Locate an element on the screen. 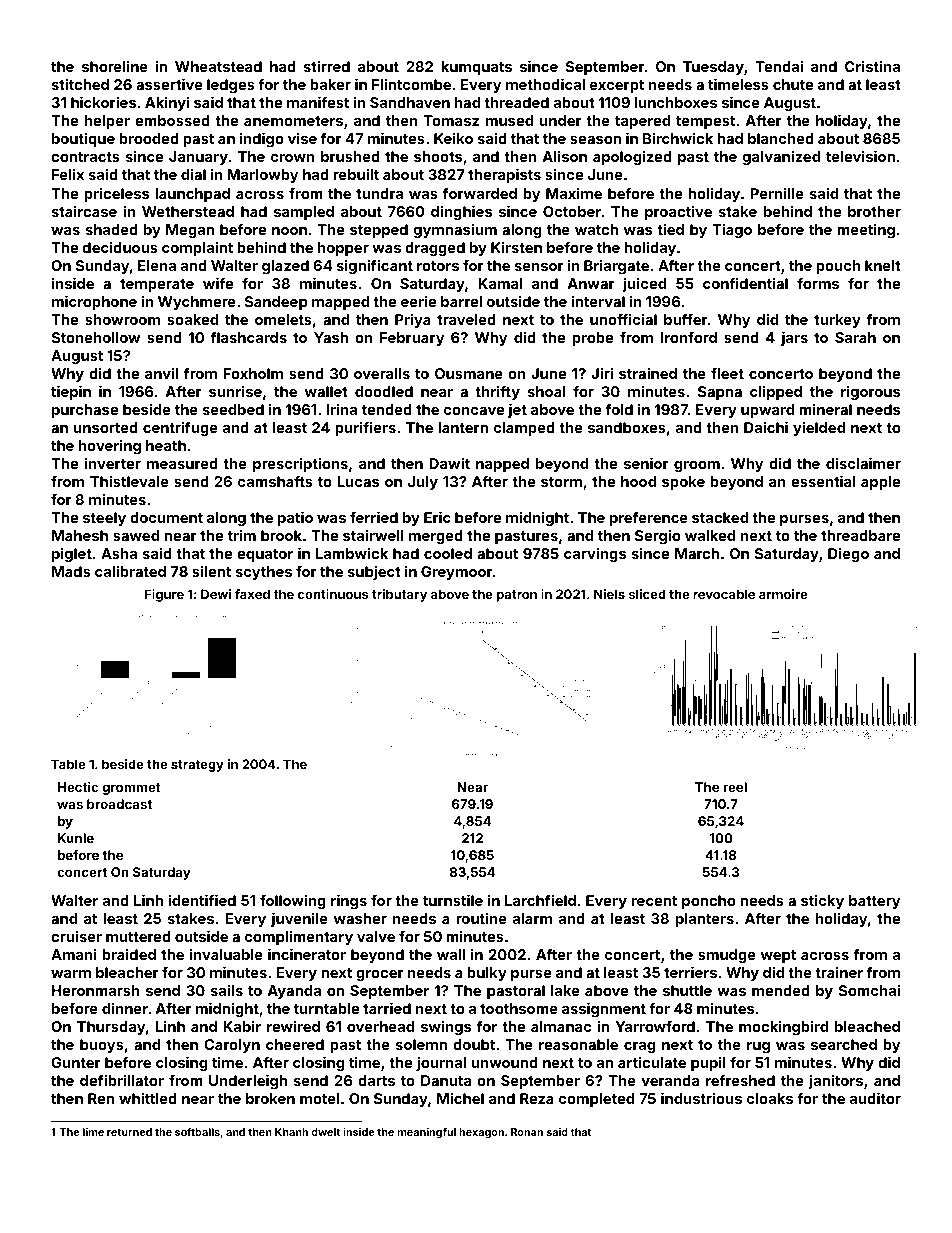  Sandeep is located at coordinates (275, 303).
